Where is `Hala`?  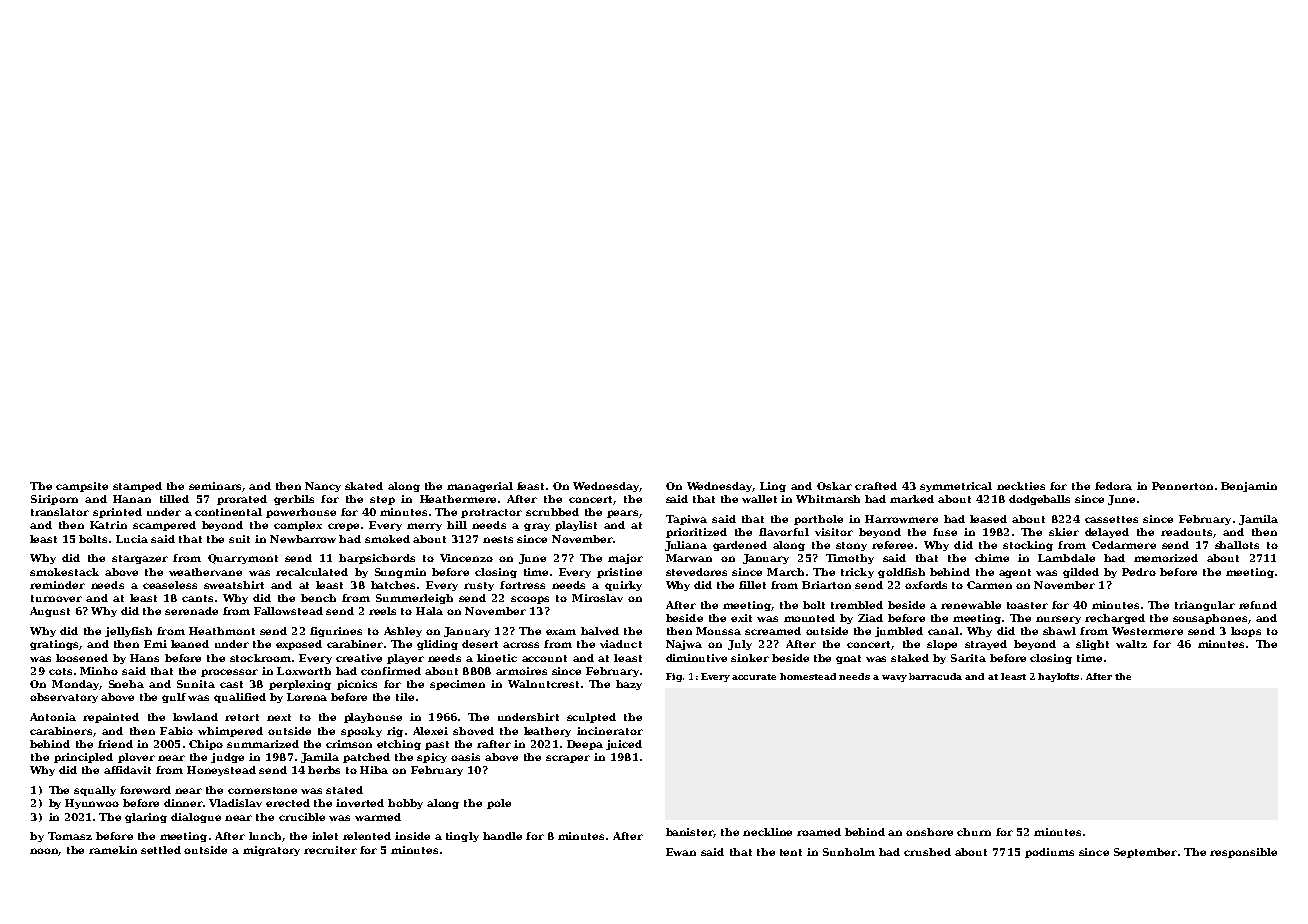
Hala is located at coordinates (429, 611).
